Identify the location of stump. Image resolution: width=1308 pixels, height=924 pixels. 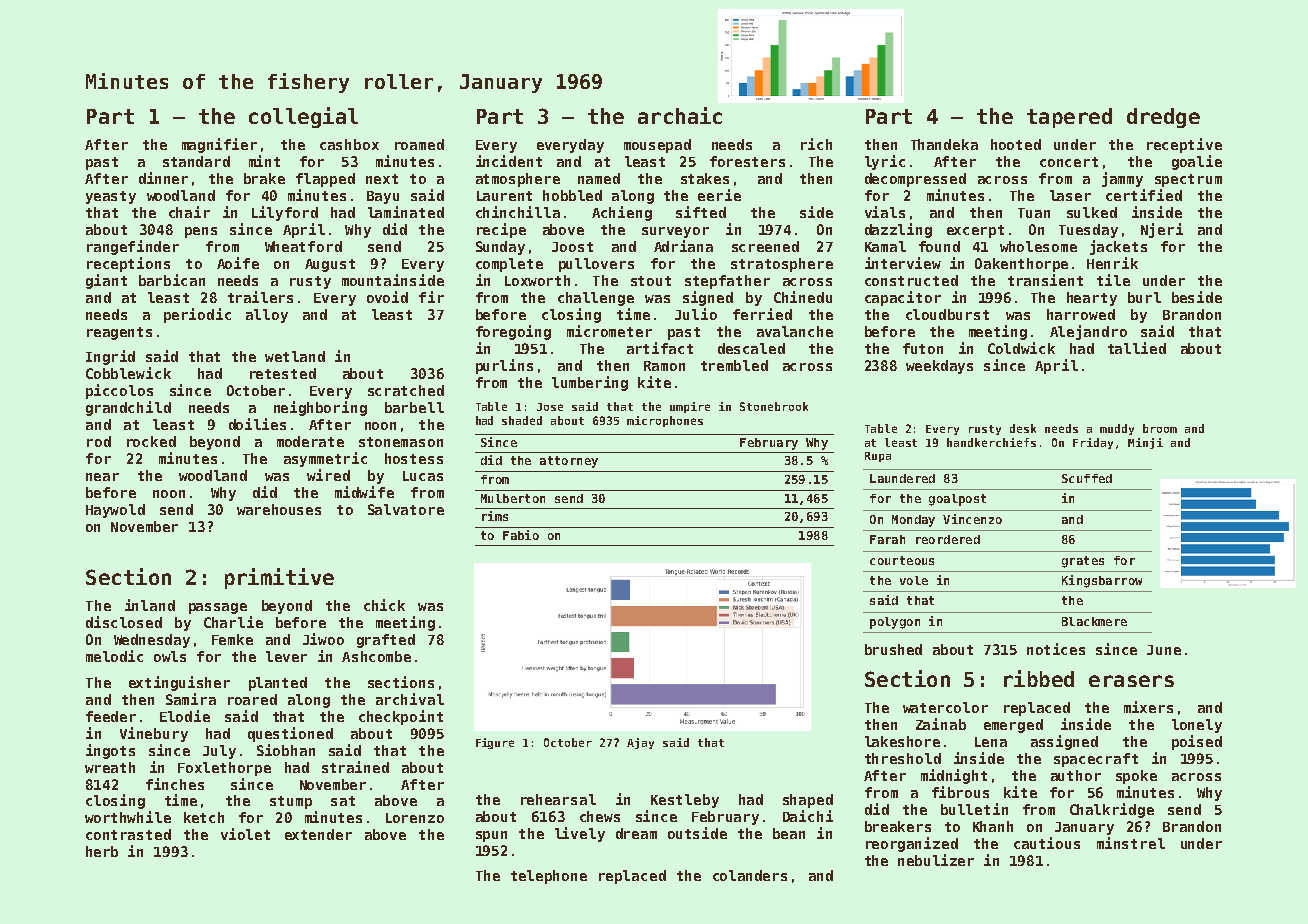
(291, 802).
